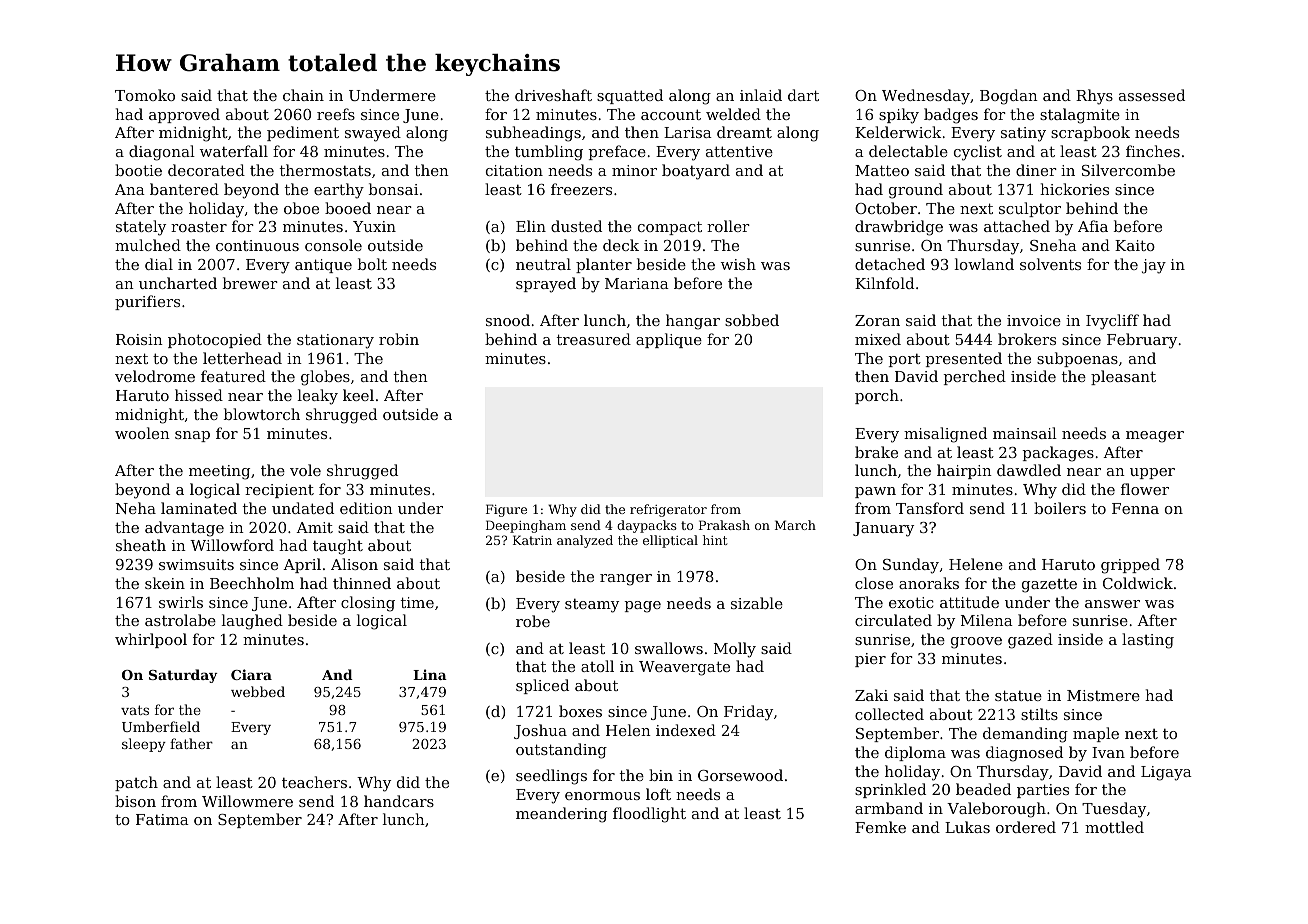 This image has width=1308, height=924. I want to click on gazed, so click(1030, 641).
